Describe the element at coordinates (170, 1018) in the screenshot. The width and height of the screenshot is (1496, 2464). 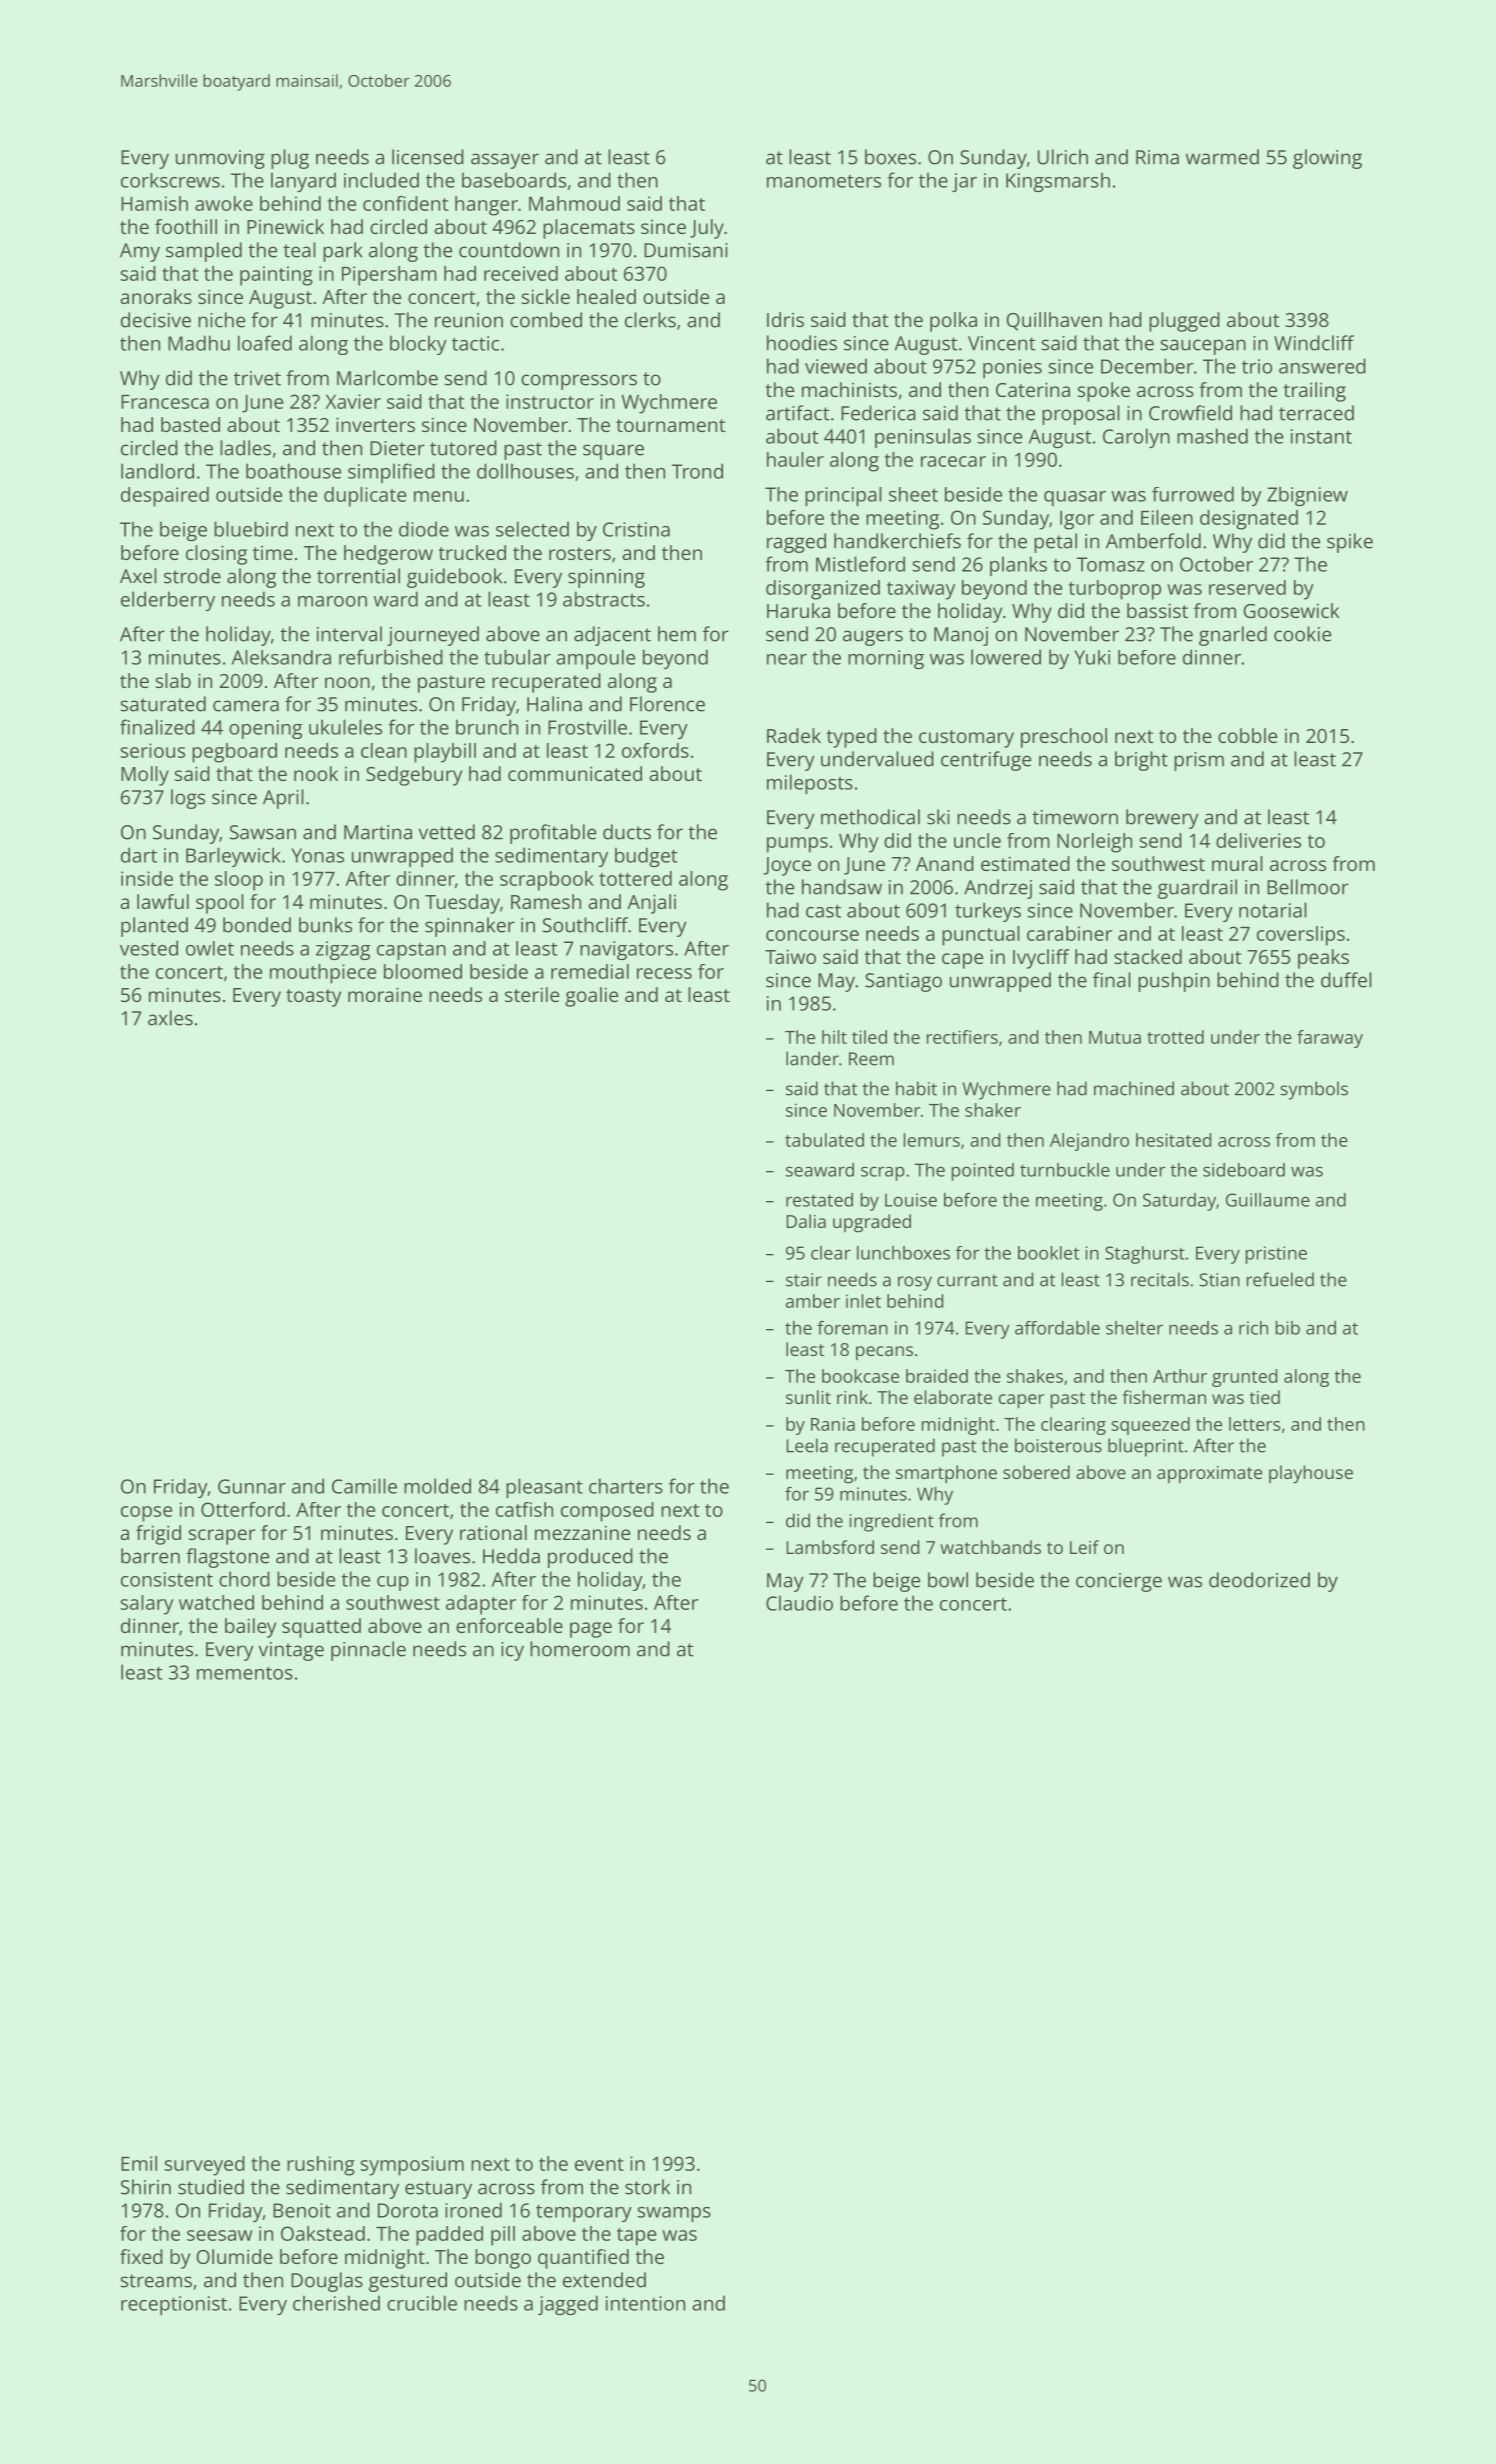
I see `axles` at that location.
